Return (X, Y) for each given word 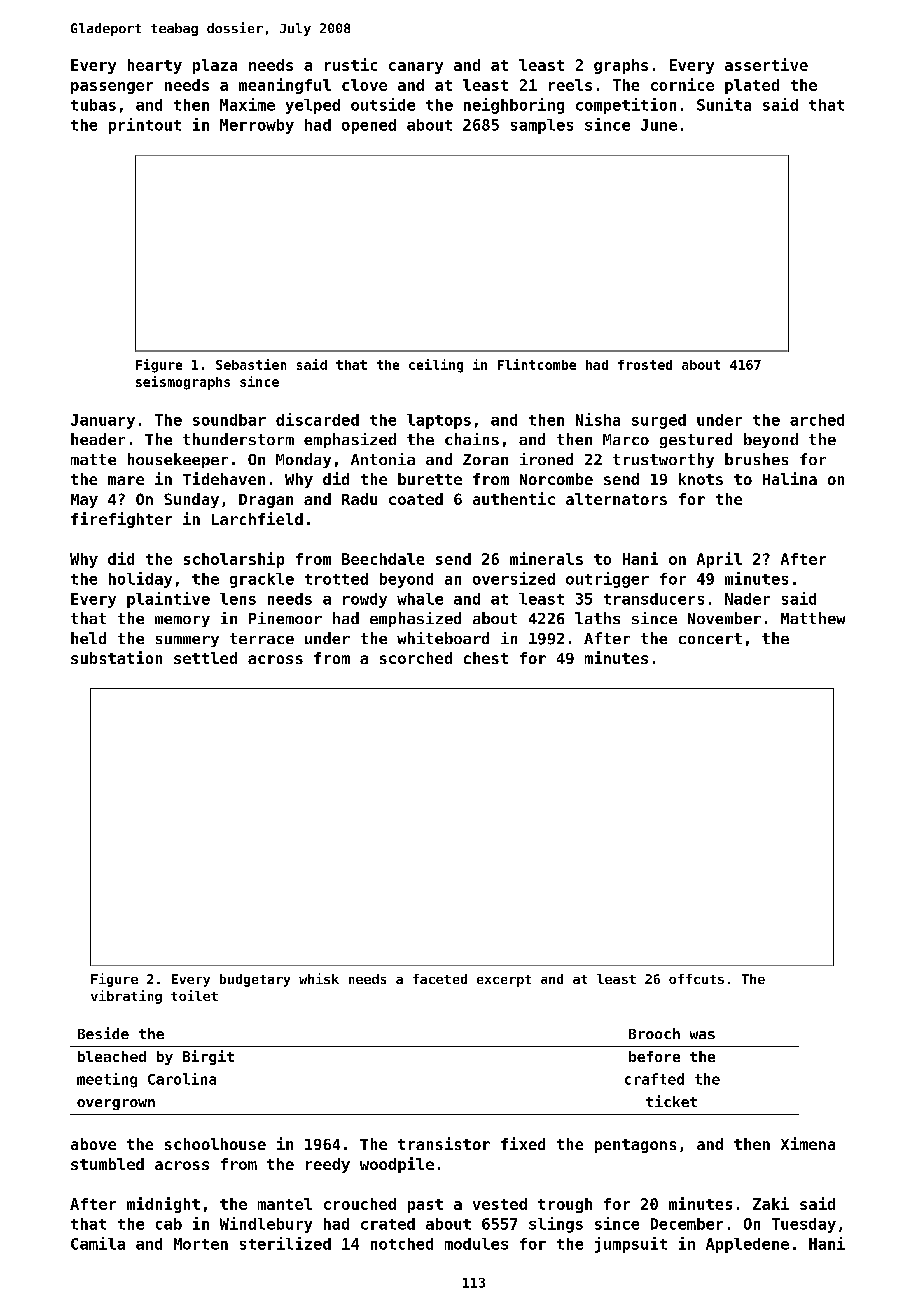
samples (542, 126)
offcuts (696, 979)
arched (817, 420)
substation (116, 657)
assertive (766, 64)
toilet (194, 995)
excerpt (504, 981)
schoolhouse (215, 1144)
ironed (546, 459)
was (702, 1035)
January (103, 421)
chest (486, 658)
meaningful (285, 86)
